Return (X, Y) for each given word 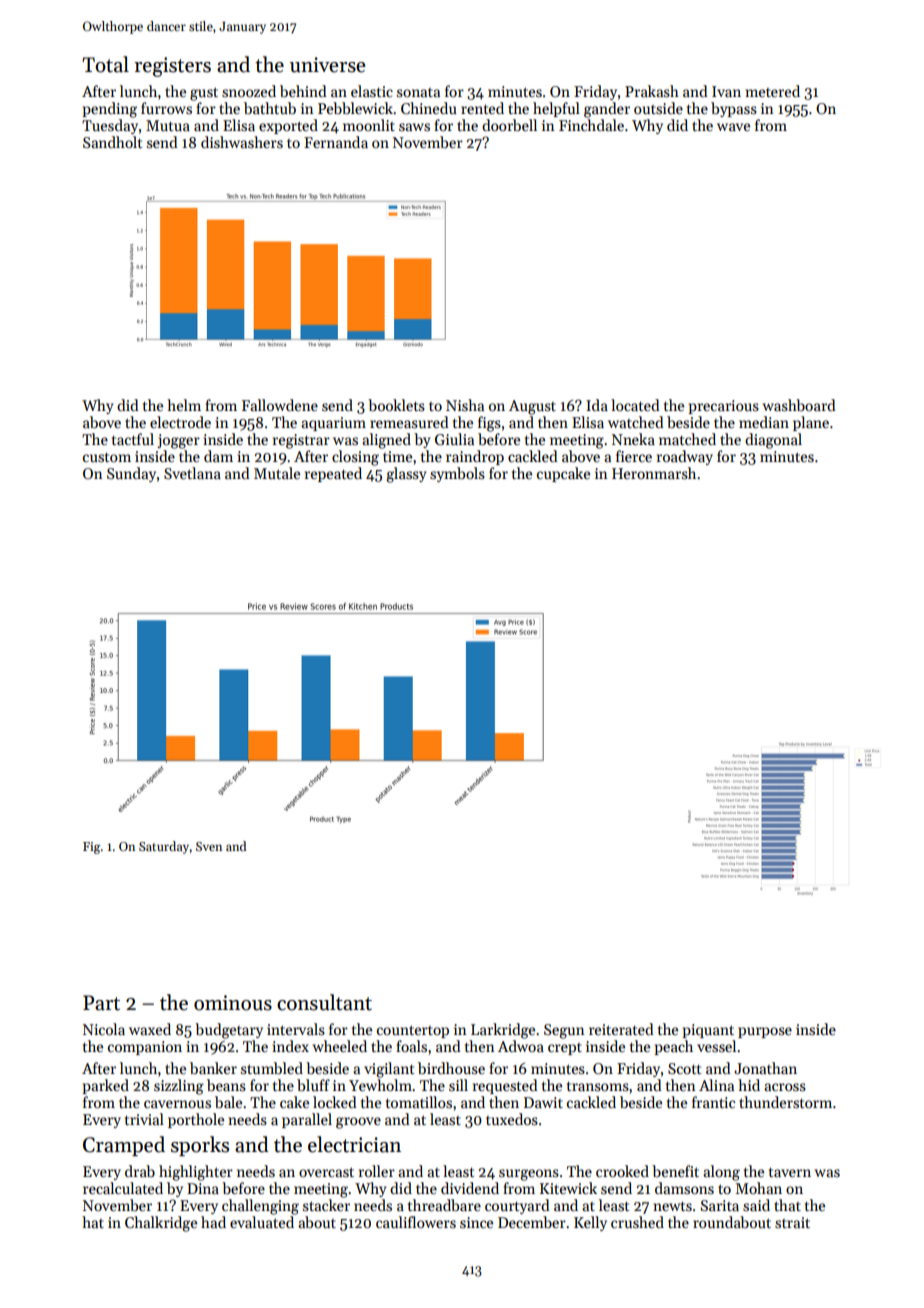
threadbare (444, 1205)
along (721, 1173)
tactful (133, 439)
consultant (324, 1002)
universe (327, 65)
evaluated (262, 1222)
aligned (386, 441)
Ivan (726, 91)
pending (109, 110)
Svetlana (192, 473)
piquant (708, 1031)
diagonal (773, 441)
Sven (209, 846)
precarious (723, 407)
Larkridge (503, 1031)
